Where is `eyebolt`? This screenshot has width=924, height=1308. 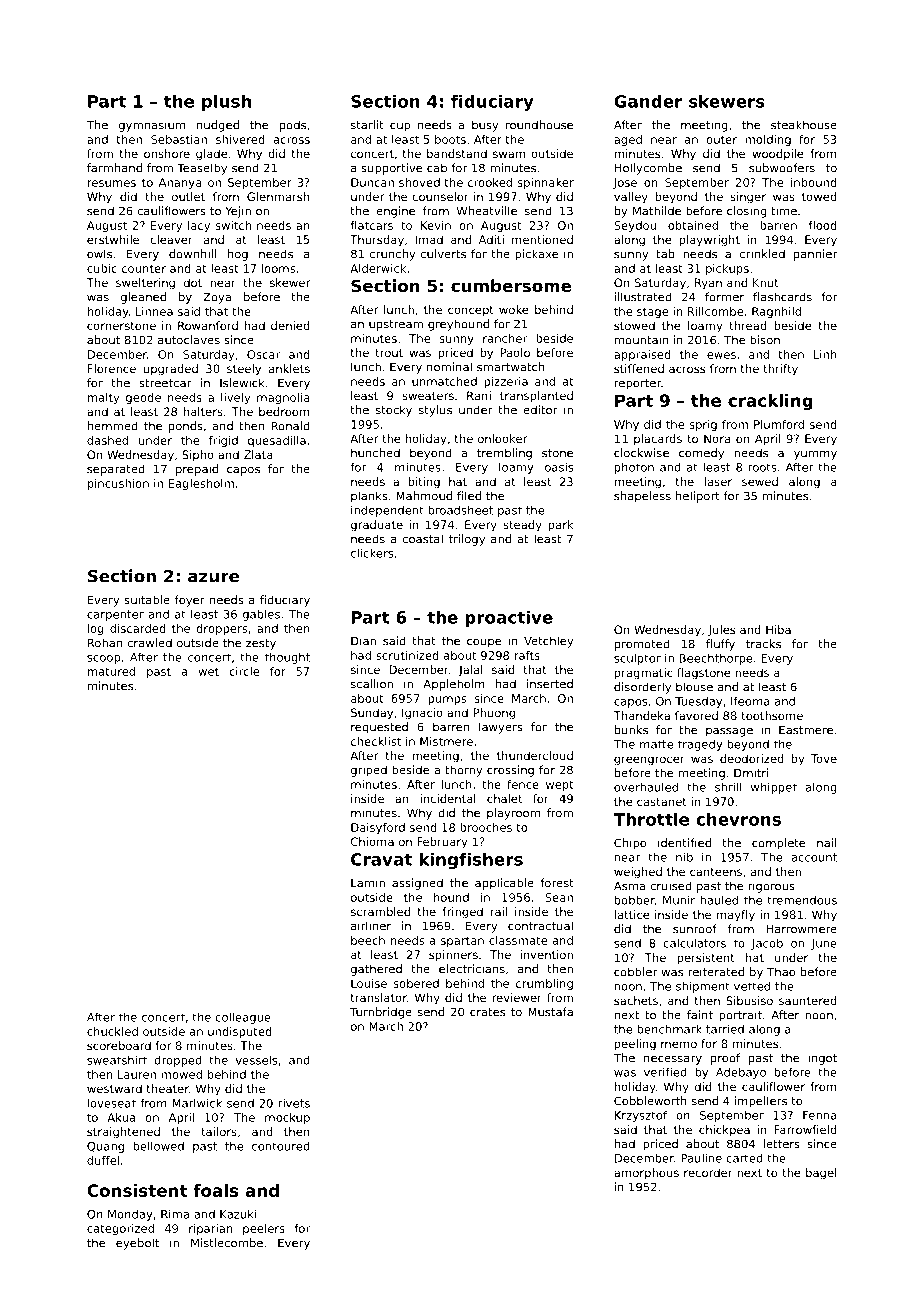
eyebolt is located at coordinates (137, 1244).
